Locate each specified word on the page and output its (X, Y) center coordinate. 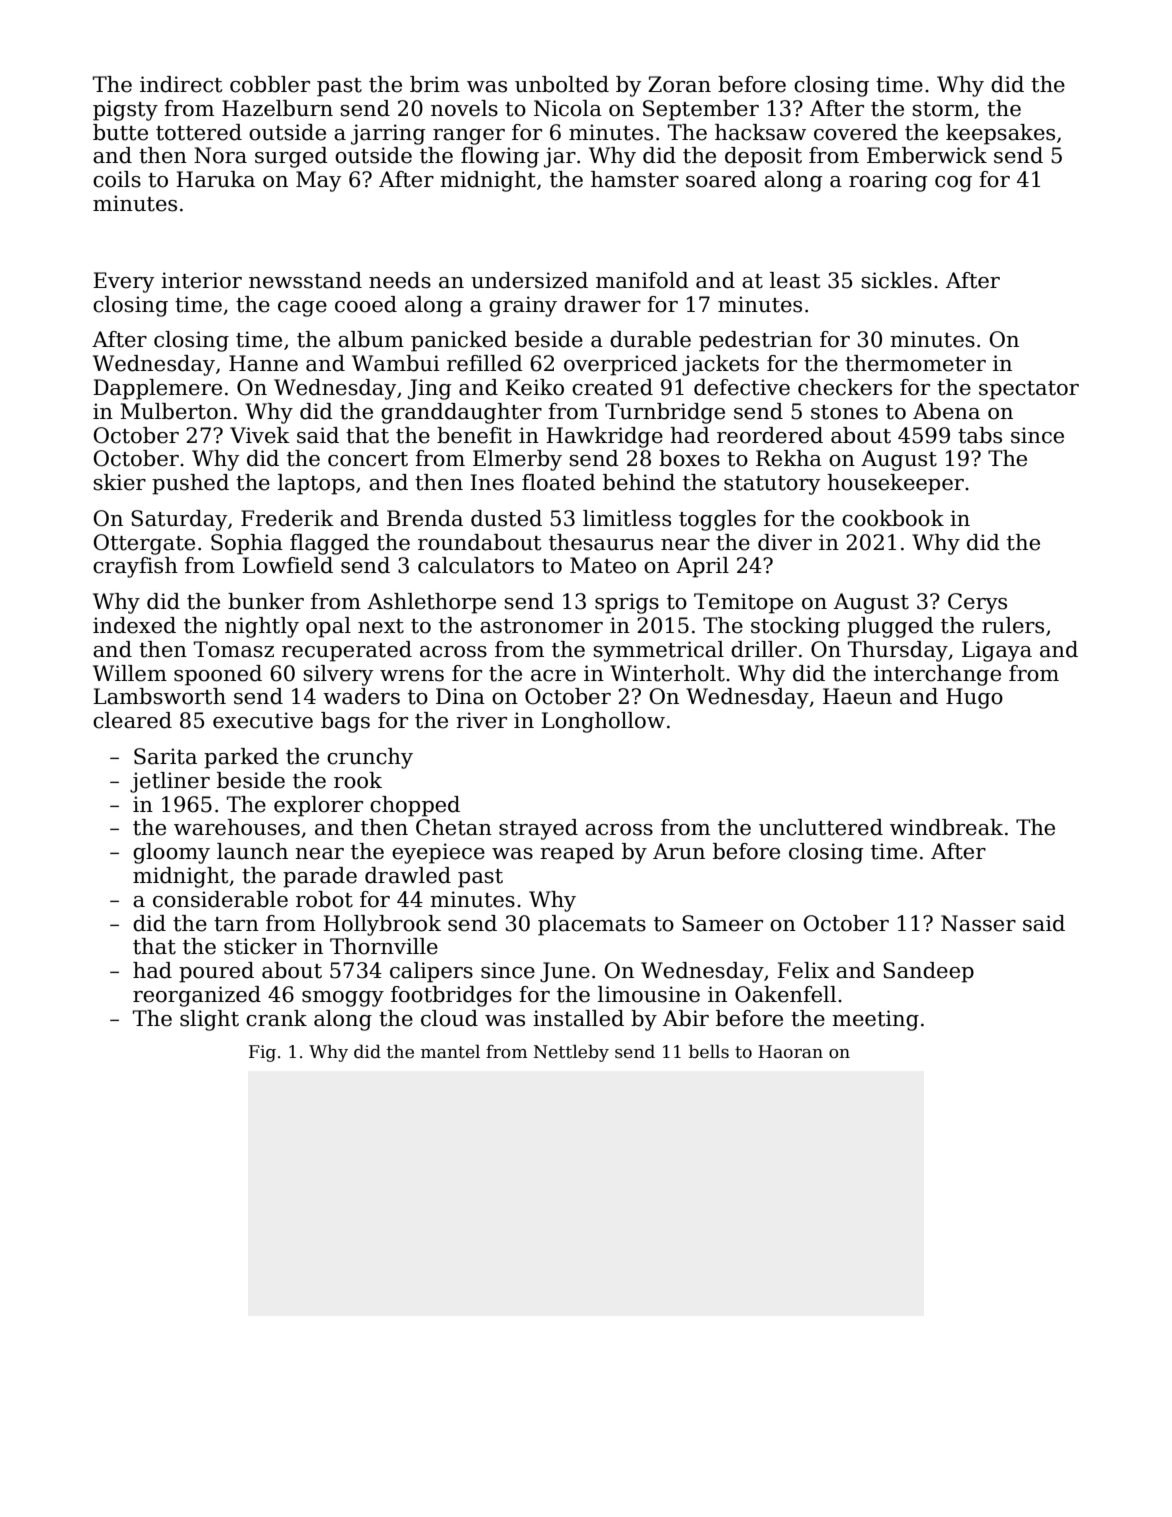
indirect (181, 84)
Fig (262, 1053)
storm (943, 109)
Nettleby (571, 1053)
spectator (1029, 390)
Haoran (790, 1052)
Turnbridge (665, 413)
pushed (190, 484)
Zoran (679, 84)
